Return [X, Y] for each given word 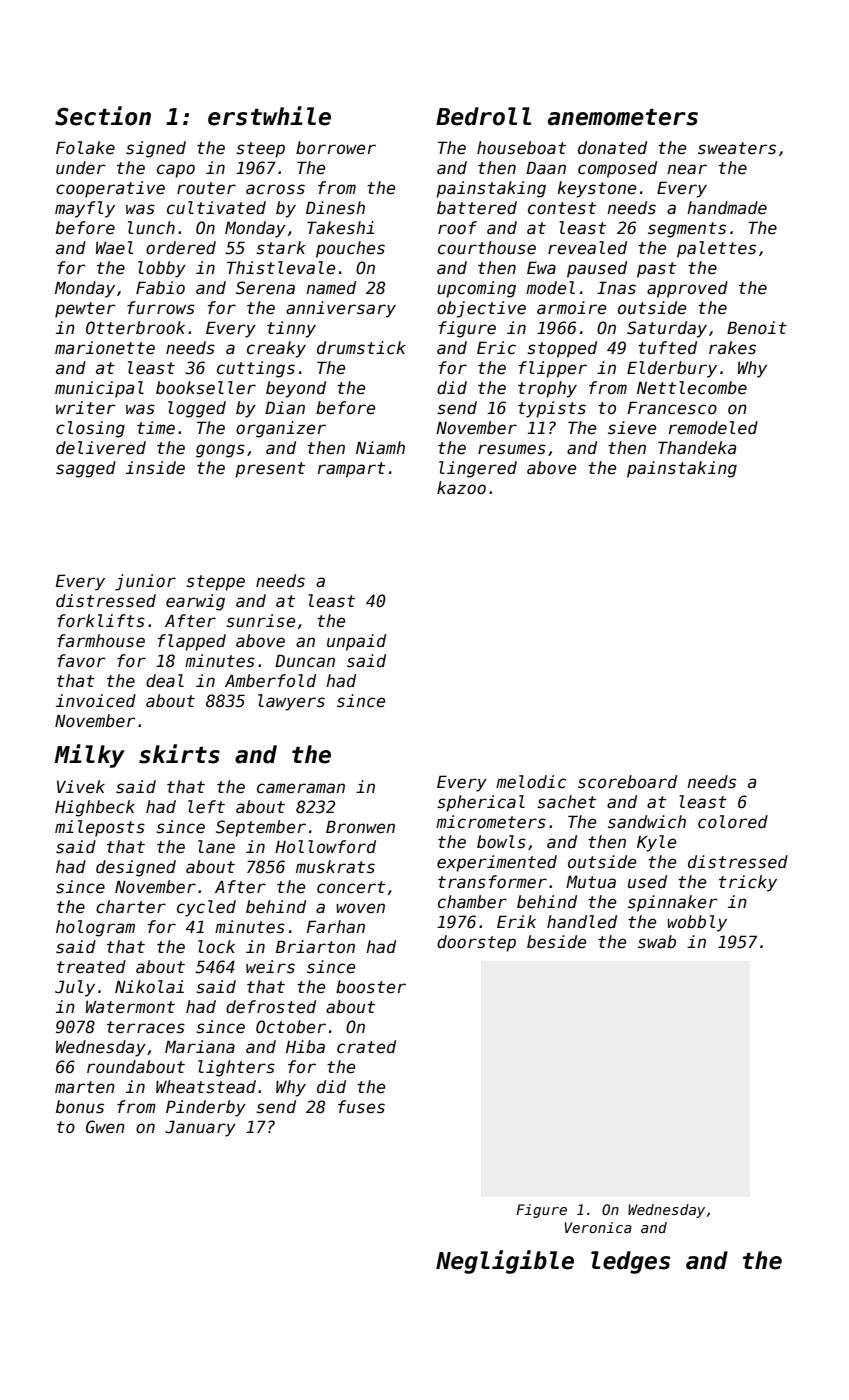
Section [103, 116]
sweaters [737, 148]
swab [657, 942]
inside [155, 468]
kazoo [461, 488]
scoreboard [627, 782]
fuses [361, 1107]
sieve [632, 428]
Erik [516, 921]
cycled [206, 908]
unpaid [356, 642]
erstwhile [269, 116]
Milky [89, 756]
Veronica [598, 1227]
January [200, 1128]
